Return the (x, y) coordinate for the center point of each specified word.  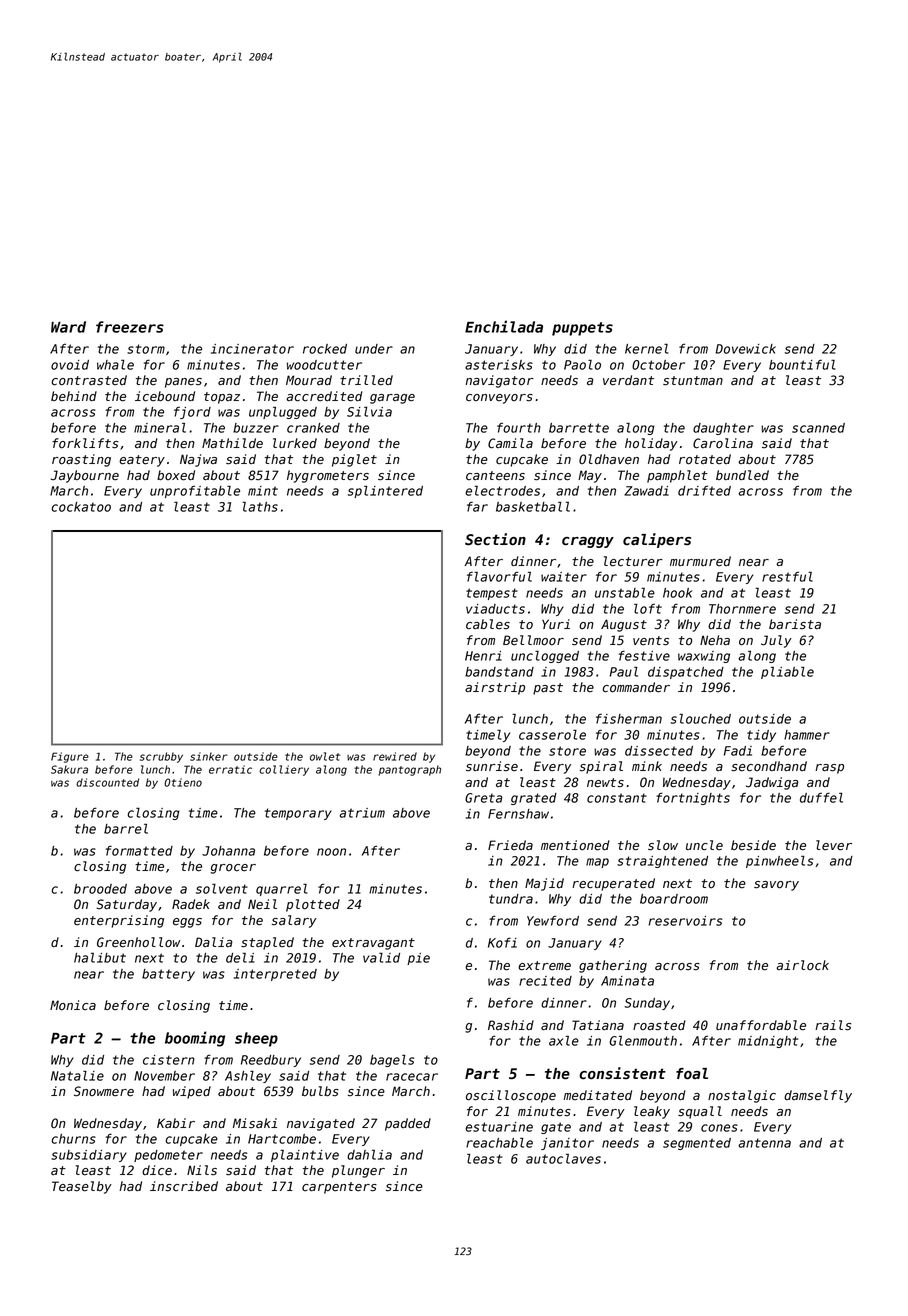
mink (647, 766)
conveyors (499, 399)
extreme (544, 966)
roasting (81, 460)
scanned (818, 428)
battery (168, 975)
